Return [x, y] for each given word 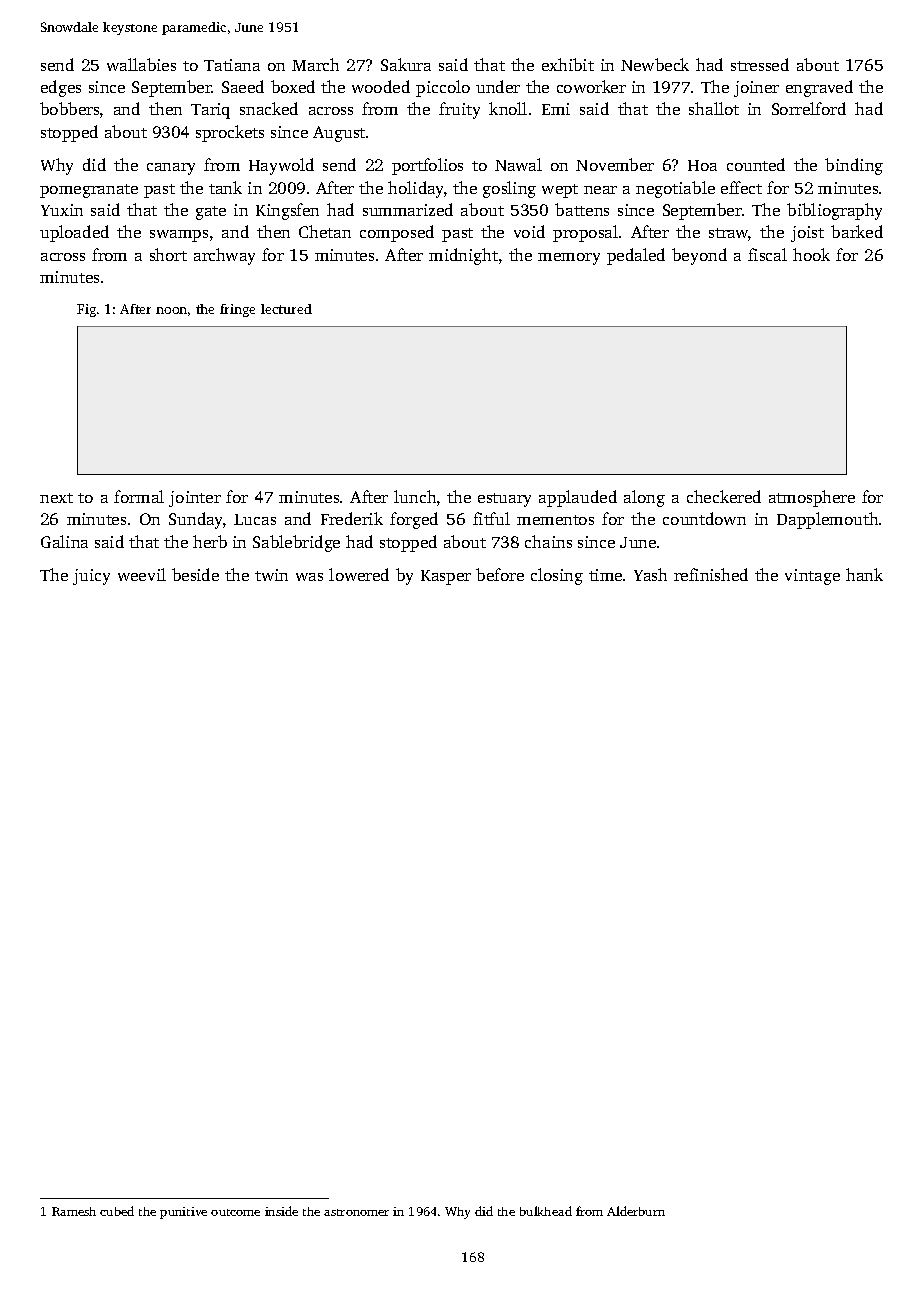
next [56, 498]
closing [557, 576]
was [309, 577]
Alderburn [636, 1211]
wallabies [141, 64]
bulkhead [546, 1211]
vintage [812, 577]
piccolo [443, 88]
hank [864, 574]
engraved [819, 88]
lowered [359, 574]
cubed [117, 1211]
